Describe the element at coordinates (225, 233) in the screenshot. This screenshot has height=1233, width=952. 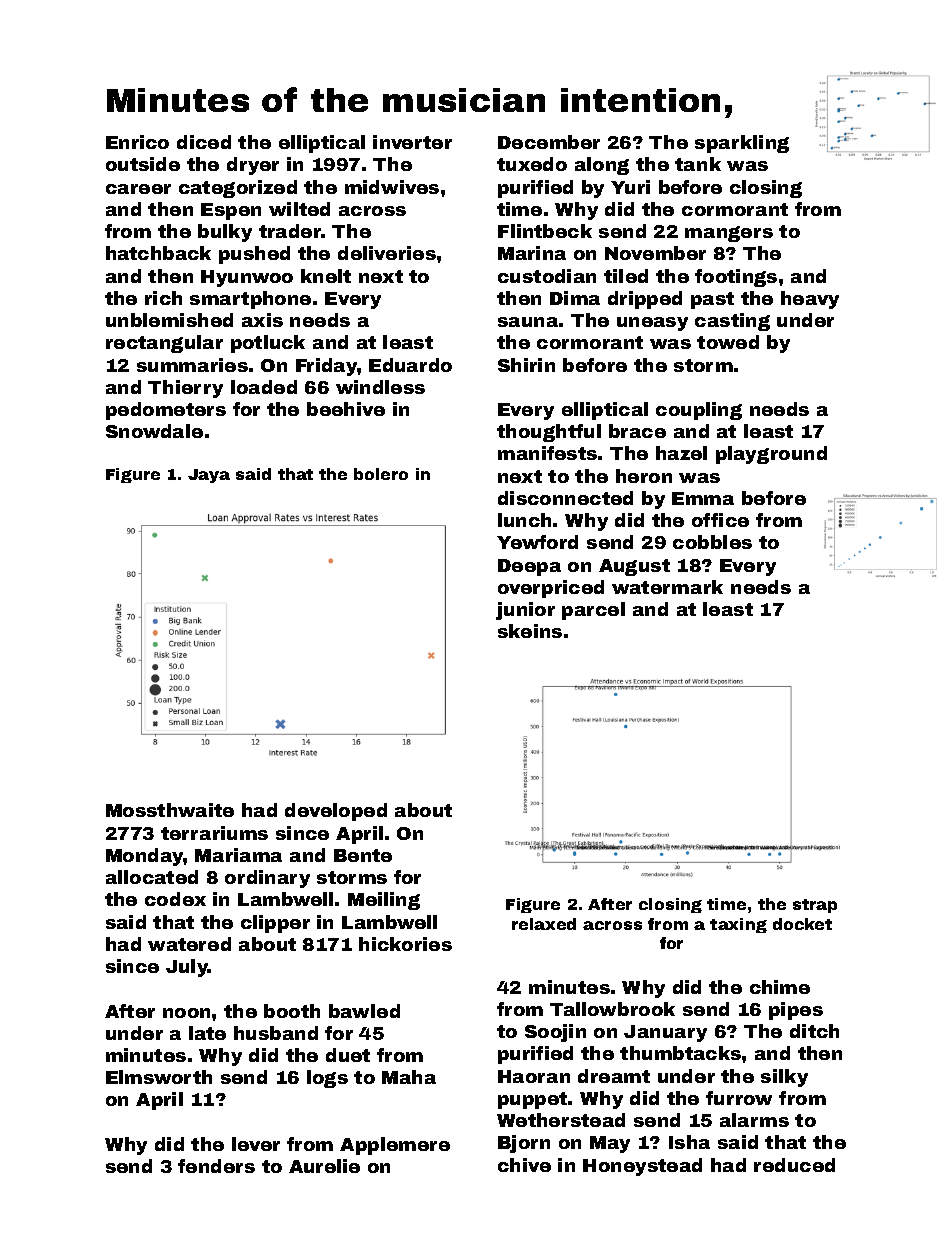
I see `bulky` at that location.
